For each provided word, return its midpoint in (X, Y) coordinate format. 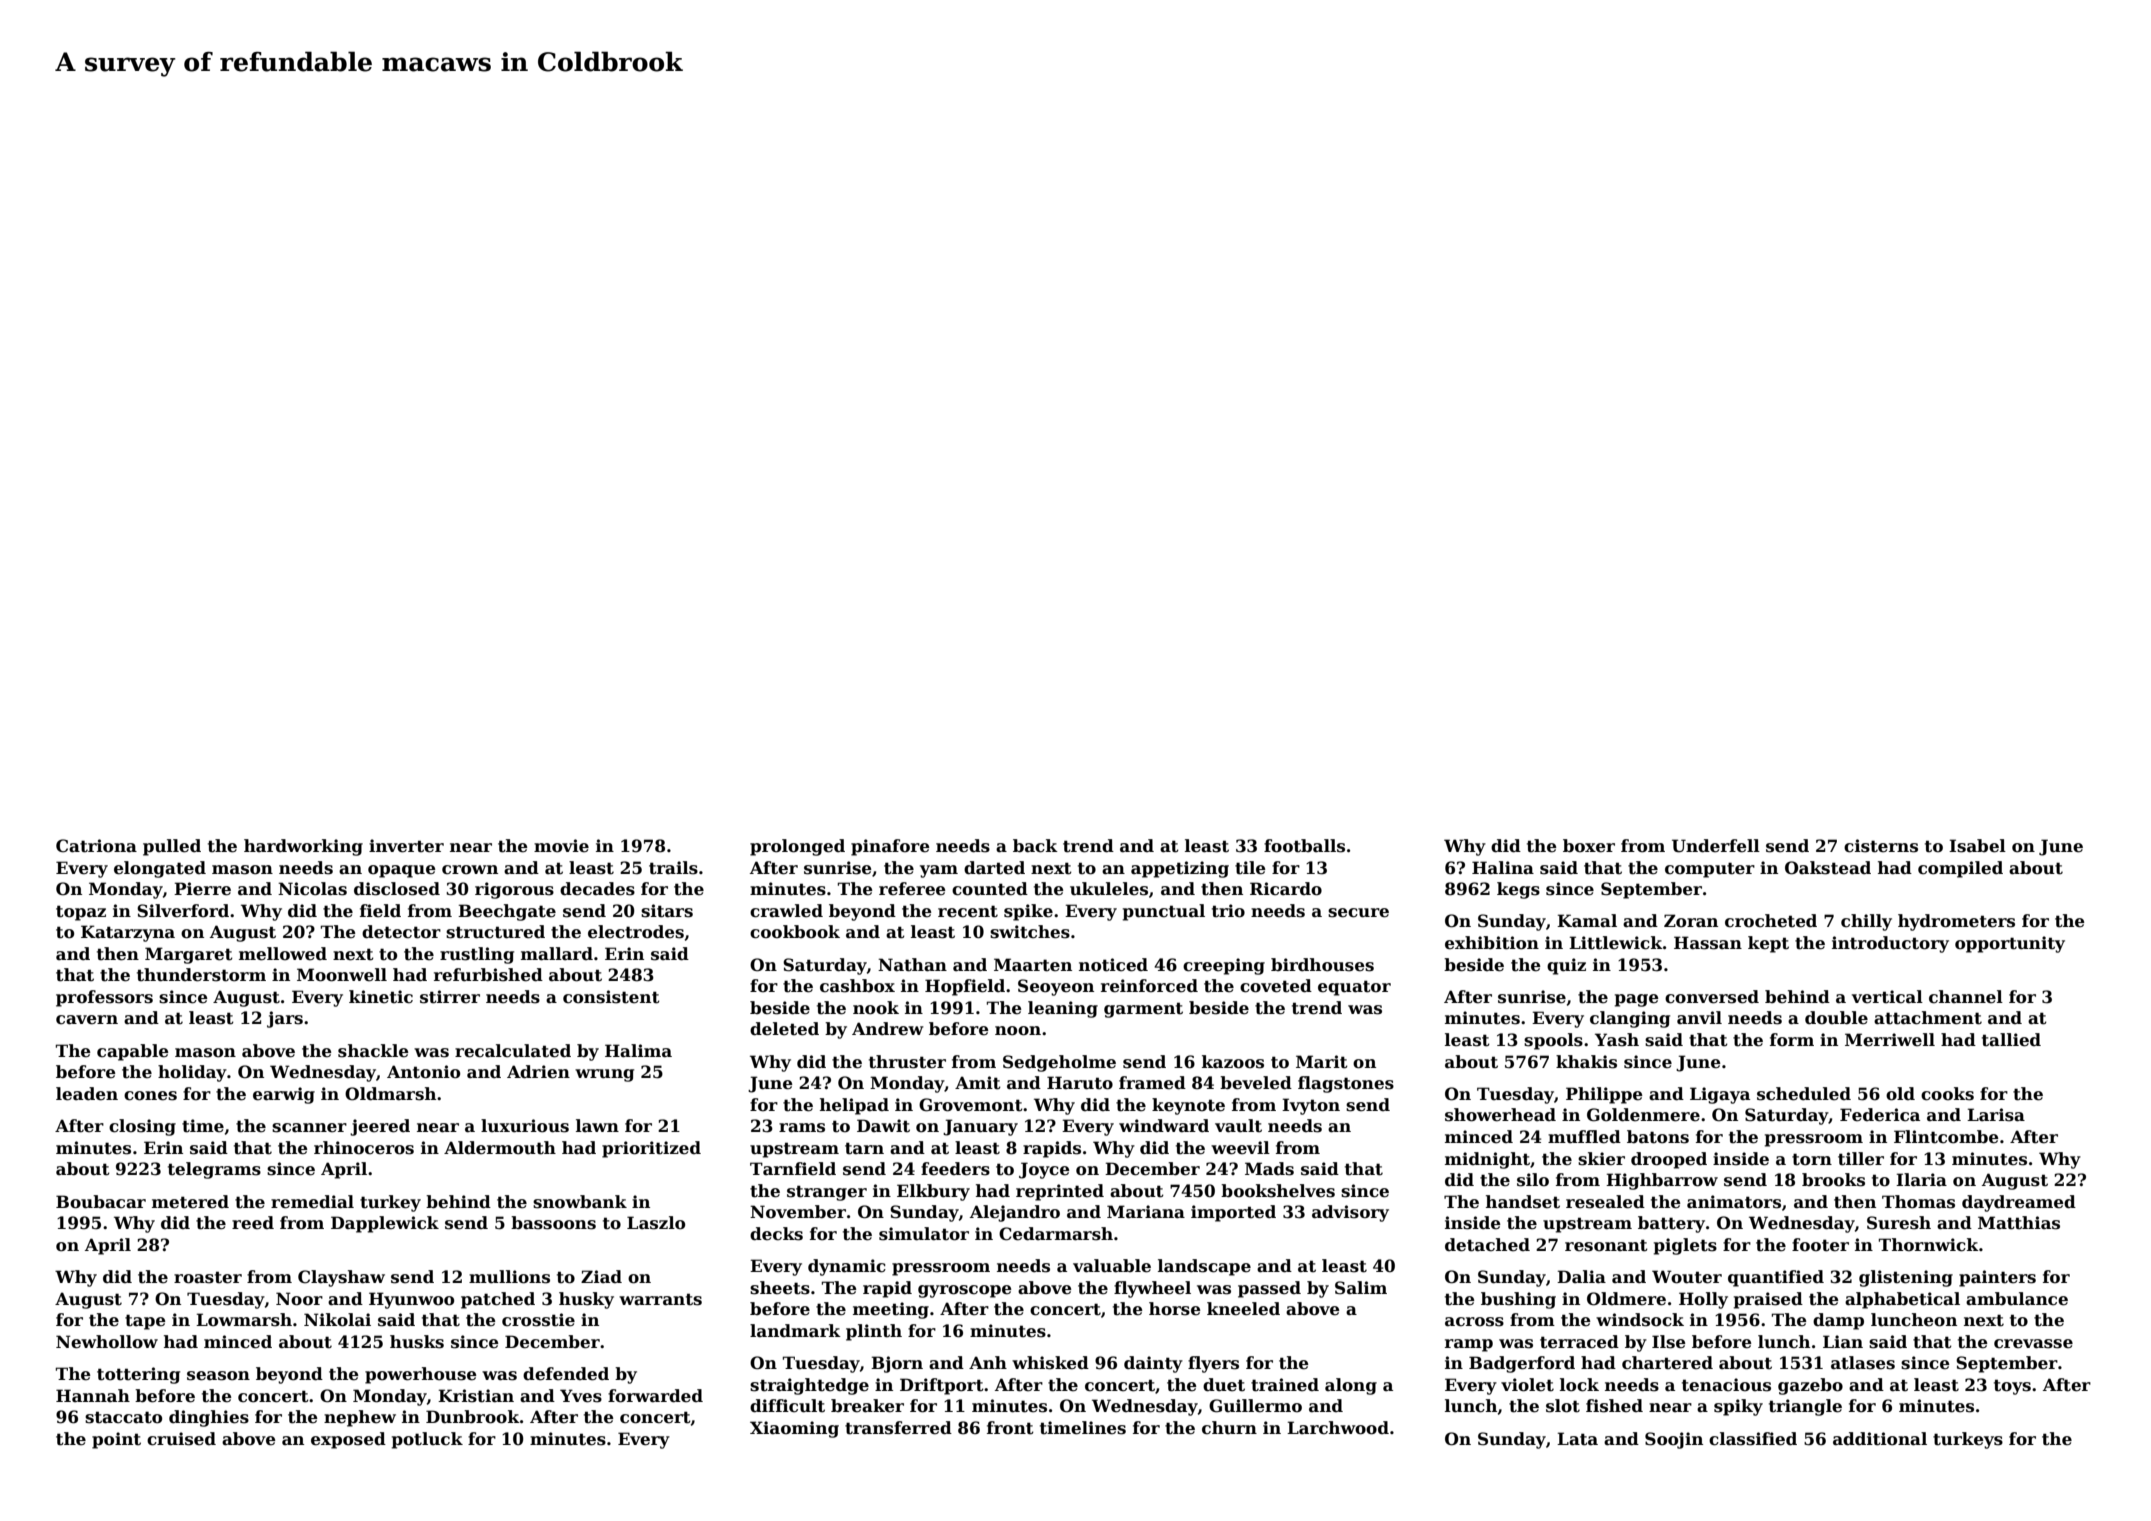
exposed (348, 1440)
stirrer (450, 997)
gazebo (1810, 1386)
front (1010, 1428)
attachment (1928, 1018)
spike (1028, 912)
